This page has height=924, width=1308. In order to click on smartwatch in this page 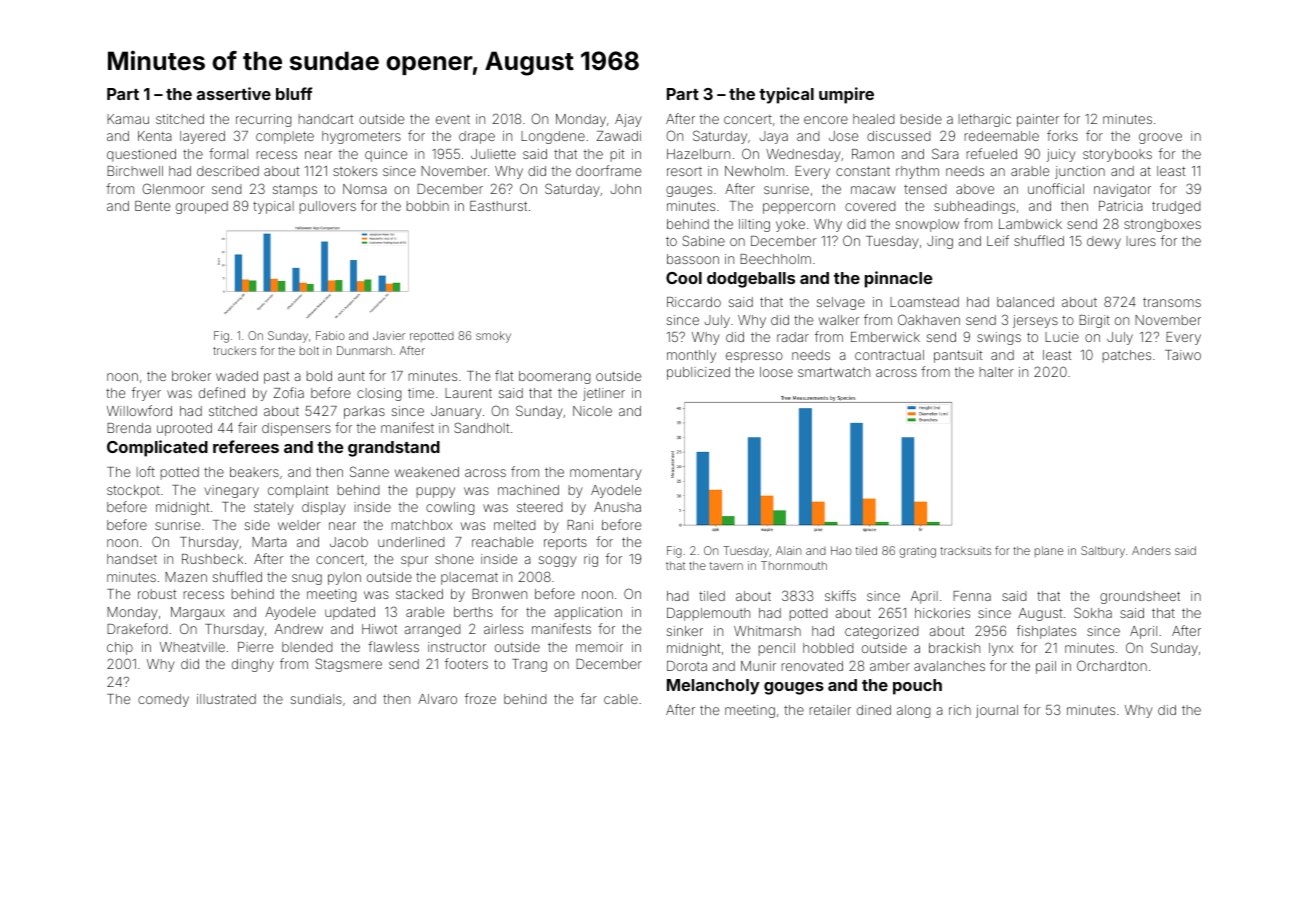, I will do `click(834, 372)`.
